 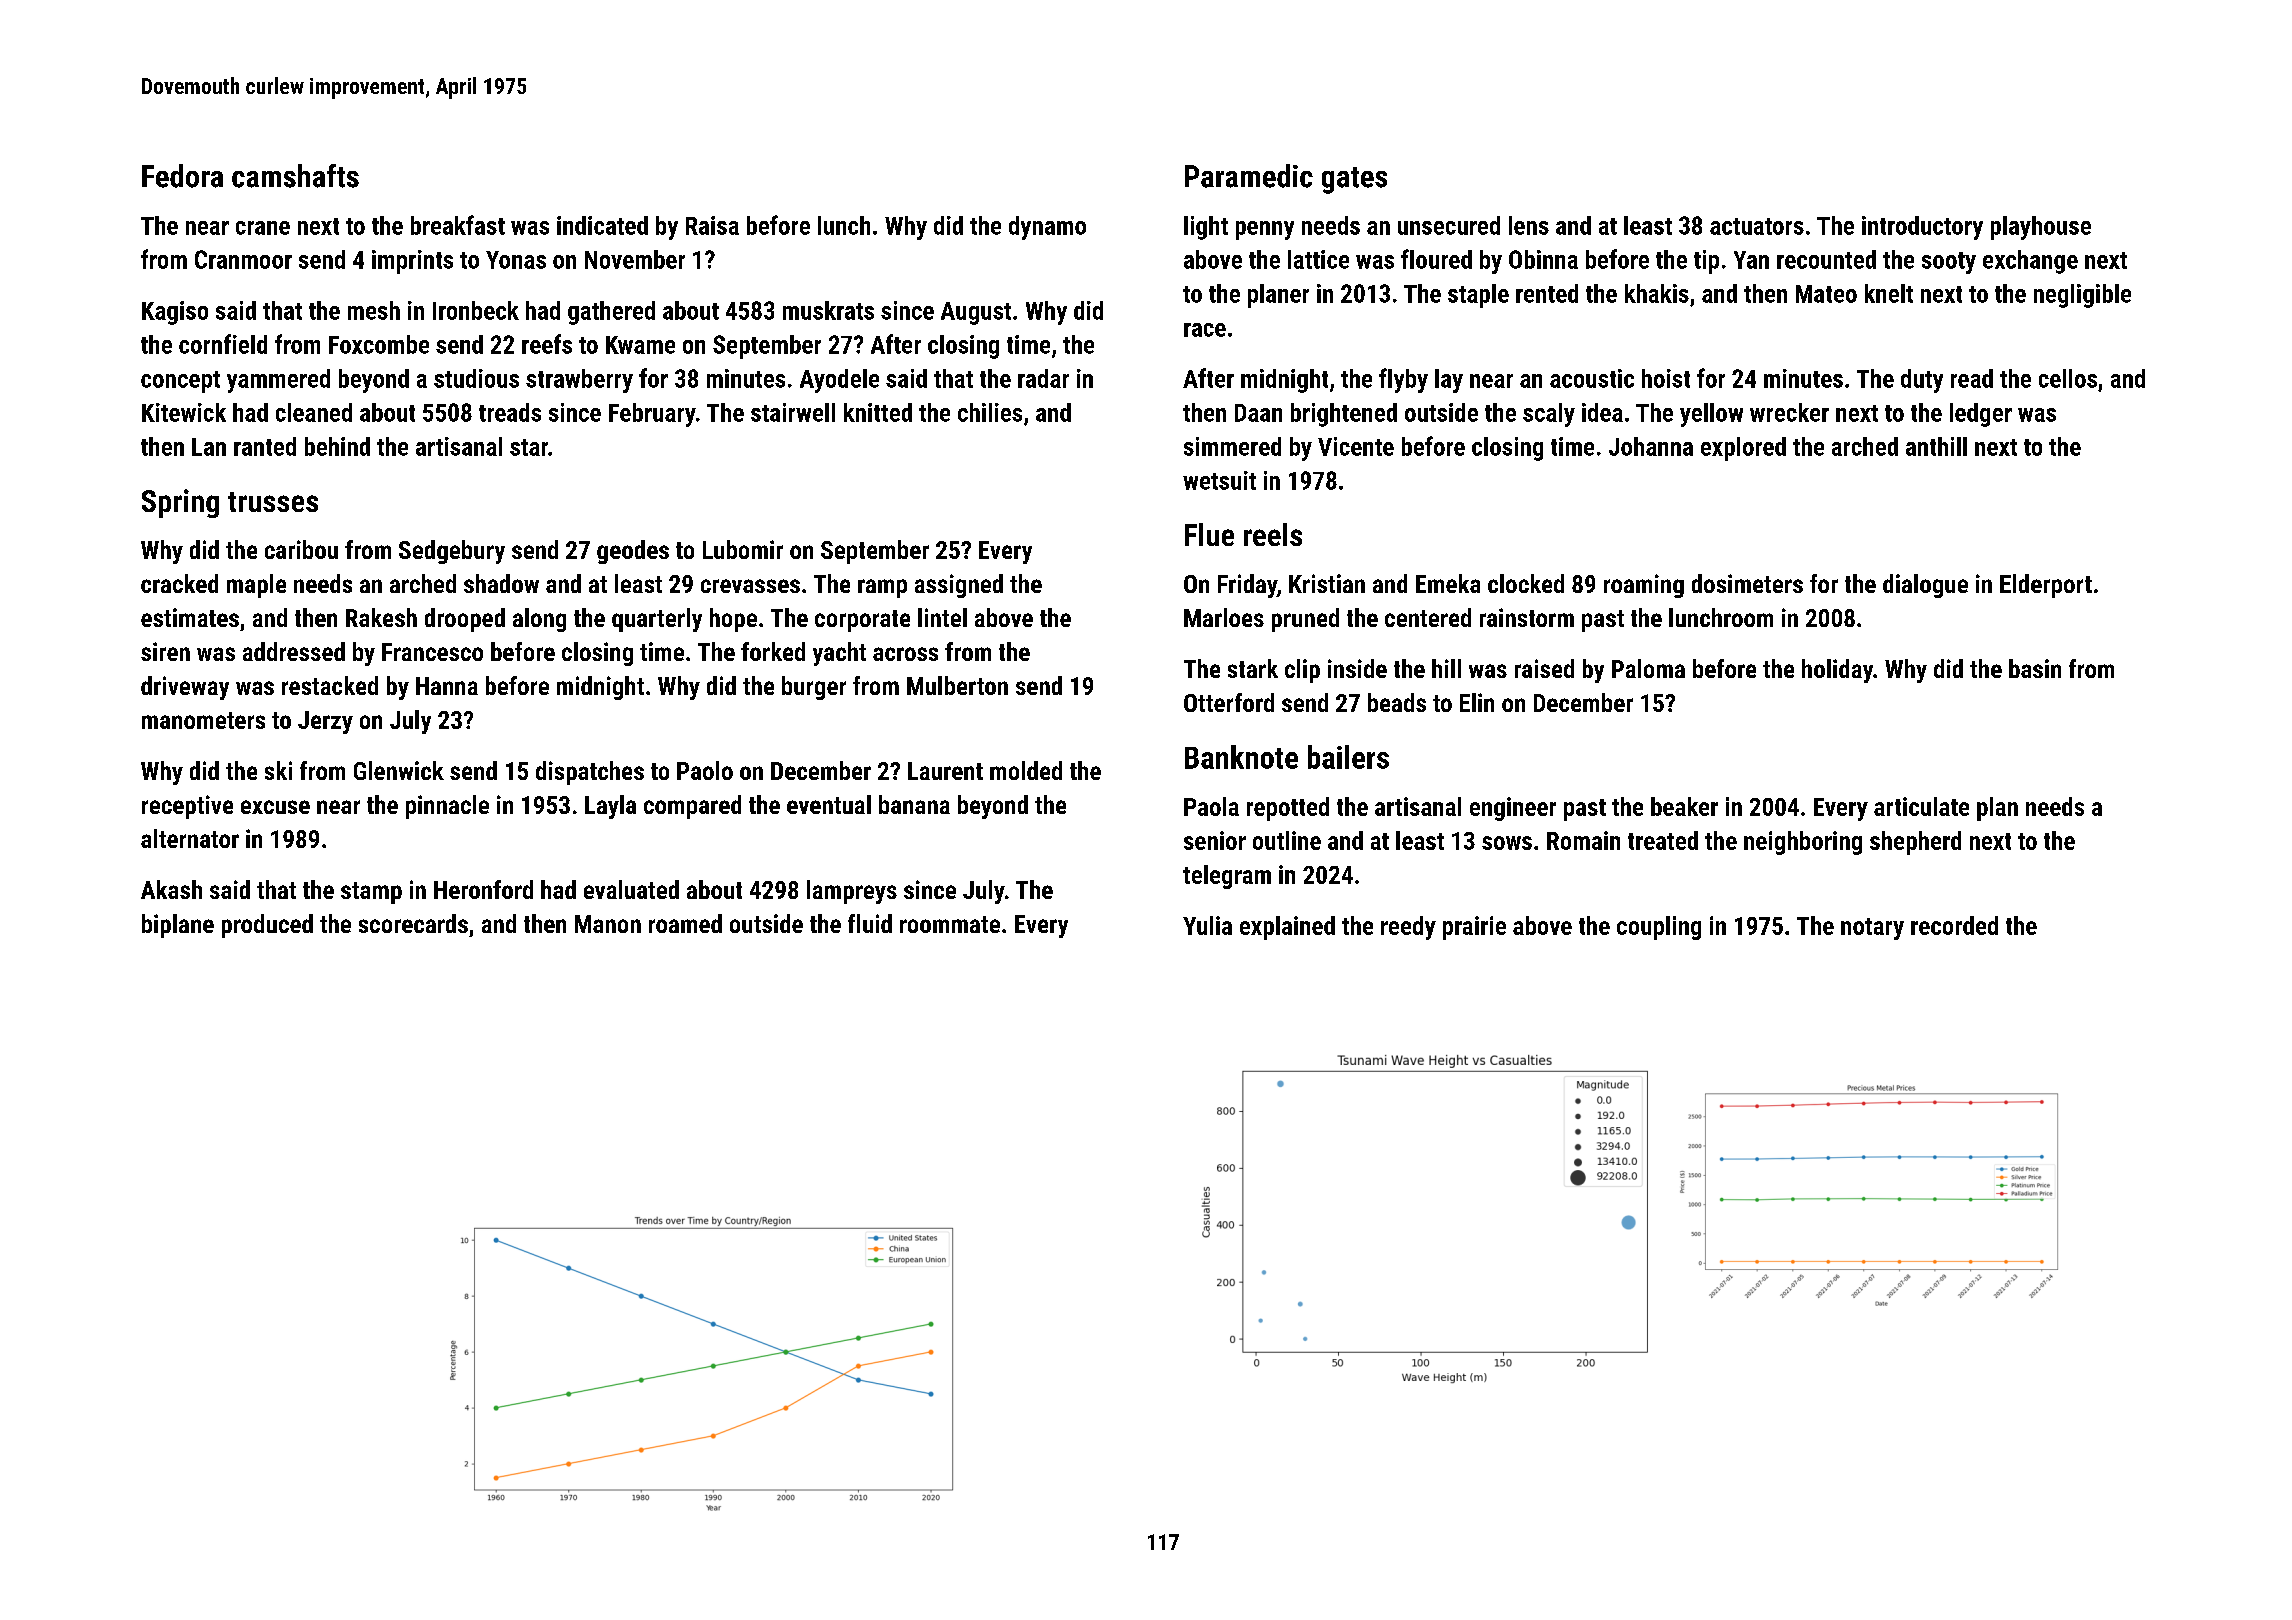 I want to click on behind, so click(x=337, y=446).
